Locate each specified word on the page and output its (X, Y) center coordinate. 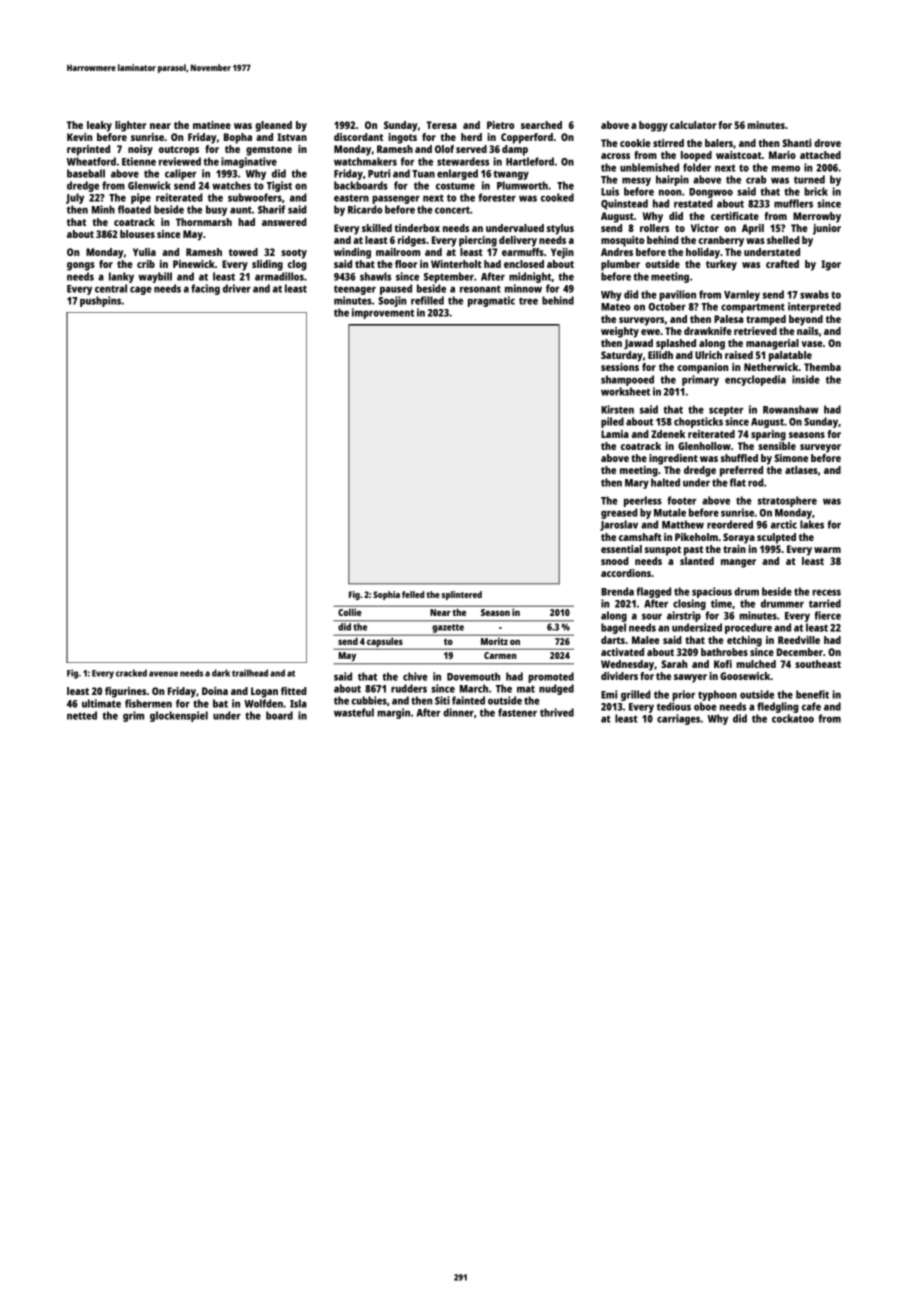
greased (619, 513)
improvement (383, 313)
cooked (557, 197)
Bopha (238, 138)
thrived (557, 712)
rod (756, 482)
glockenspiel (179, 716)
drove (827, 143)
